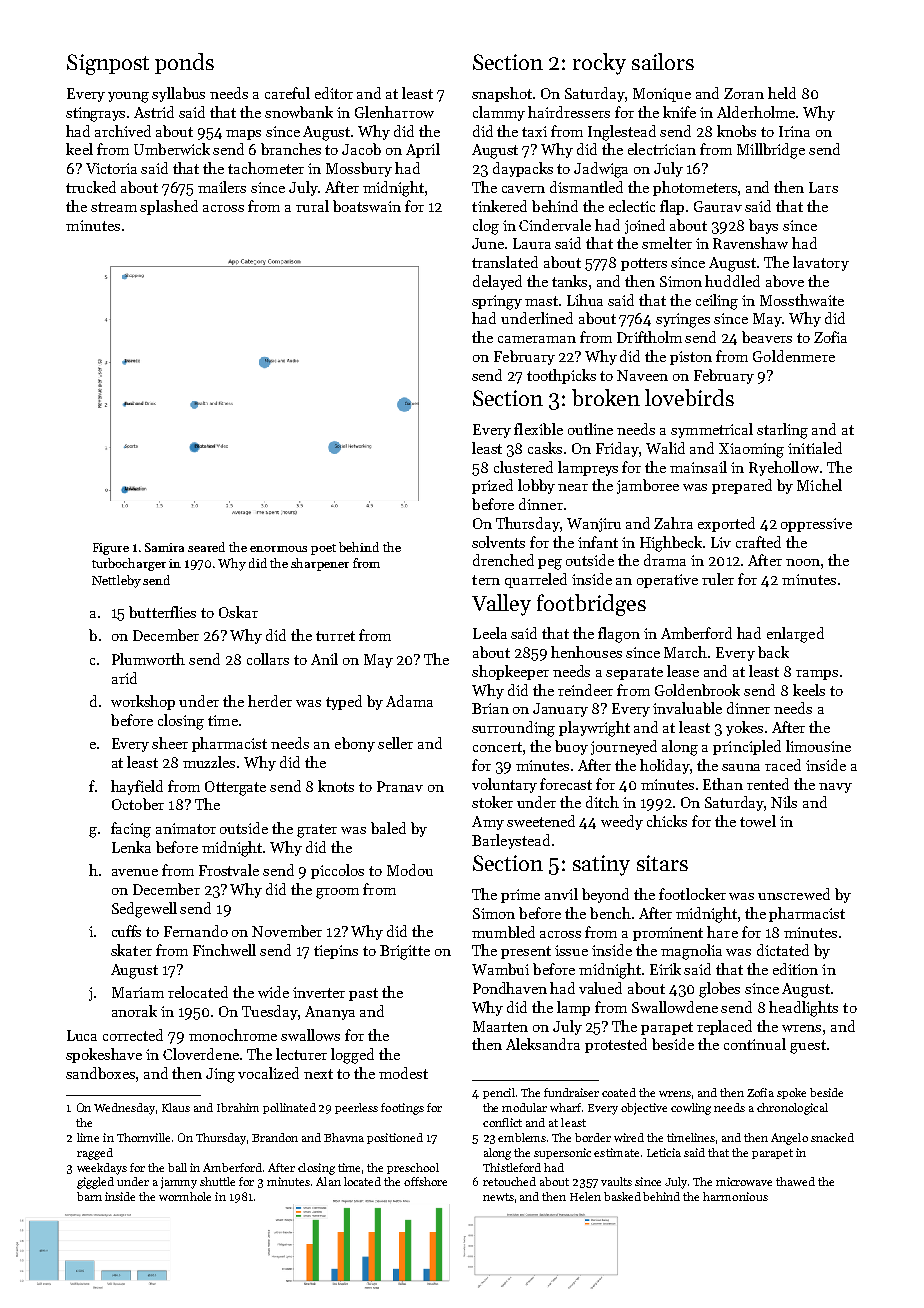 The image size is (924, 1308). I want to click on stingrays, so click(95, 114).
